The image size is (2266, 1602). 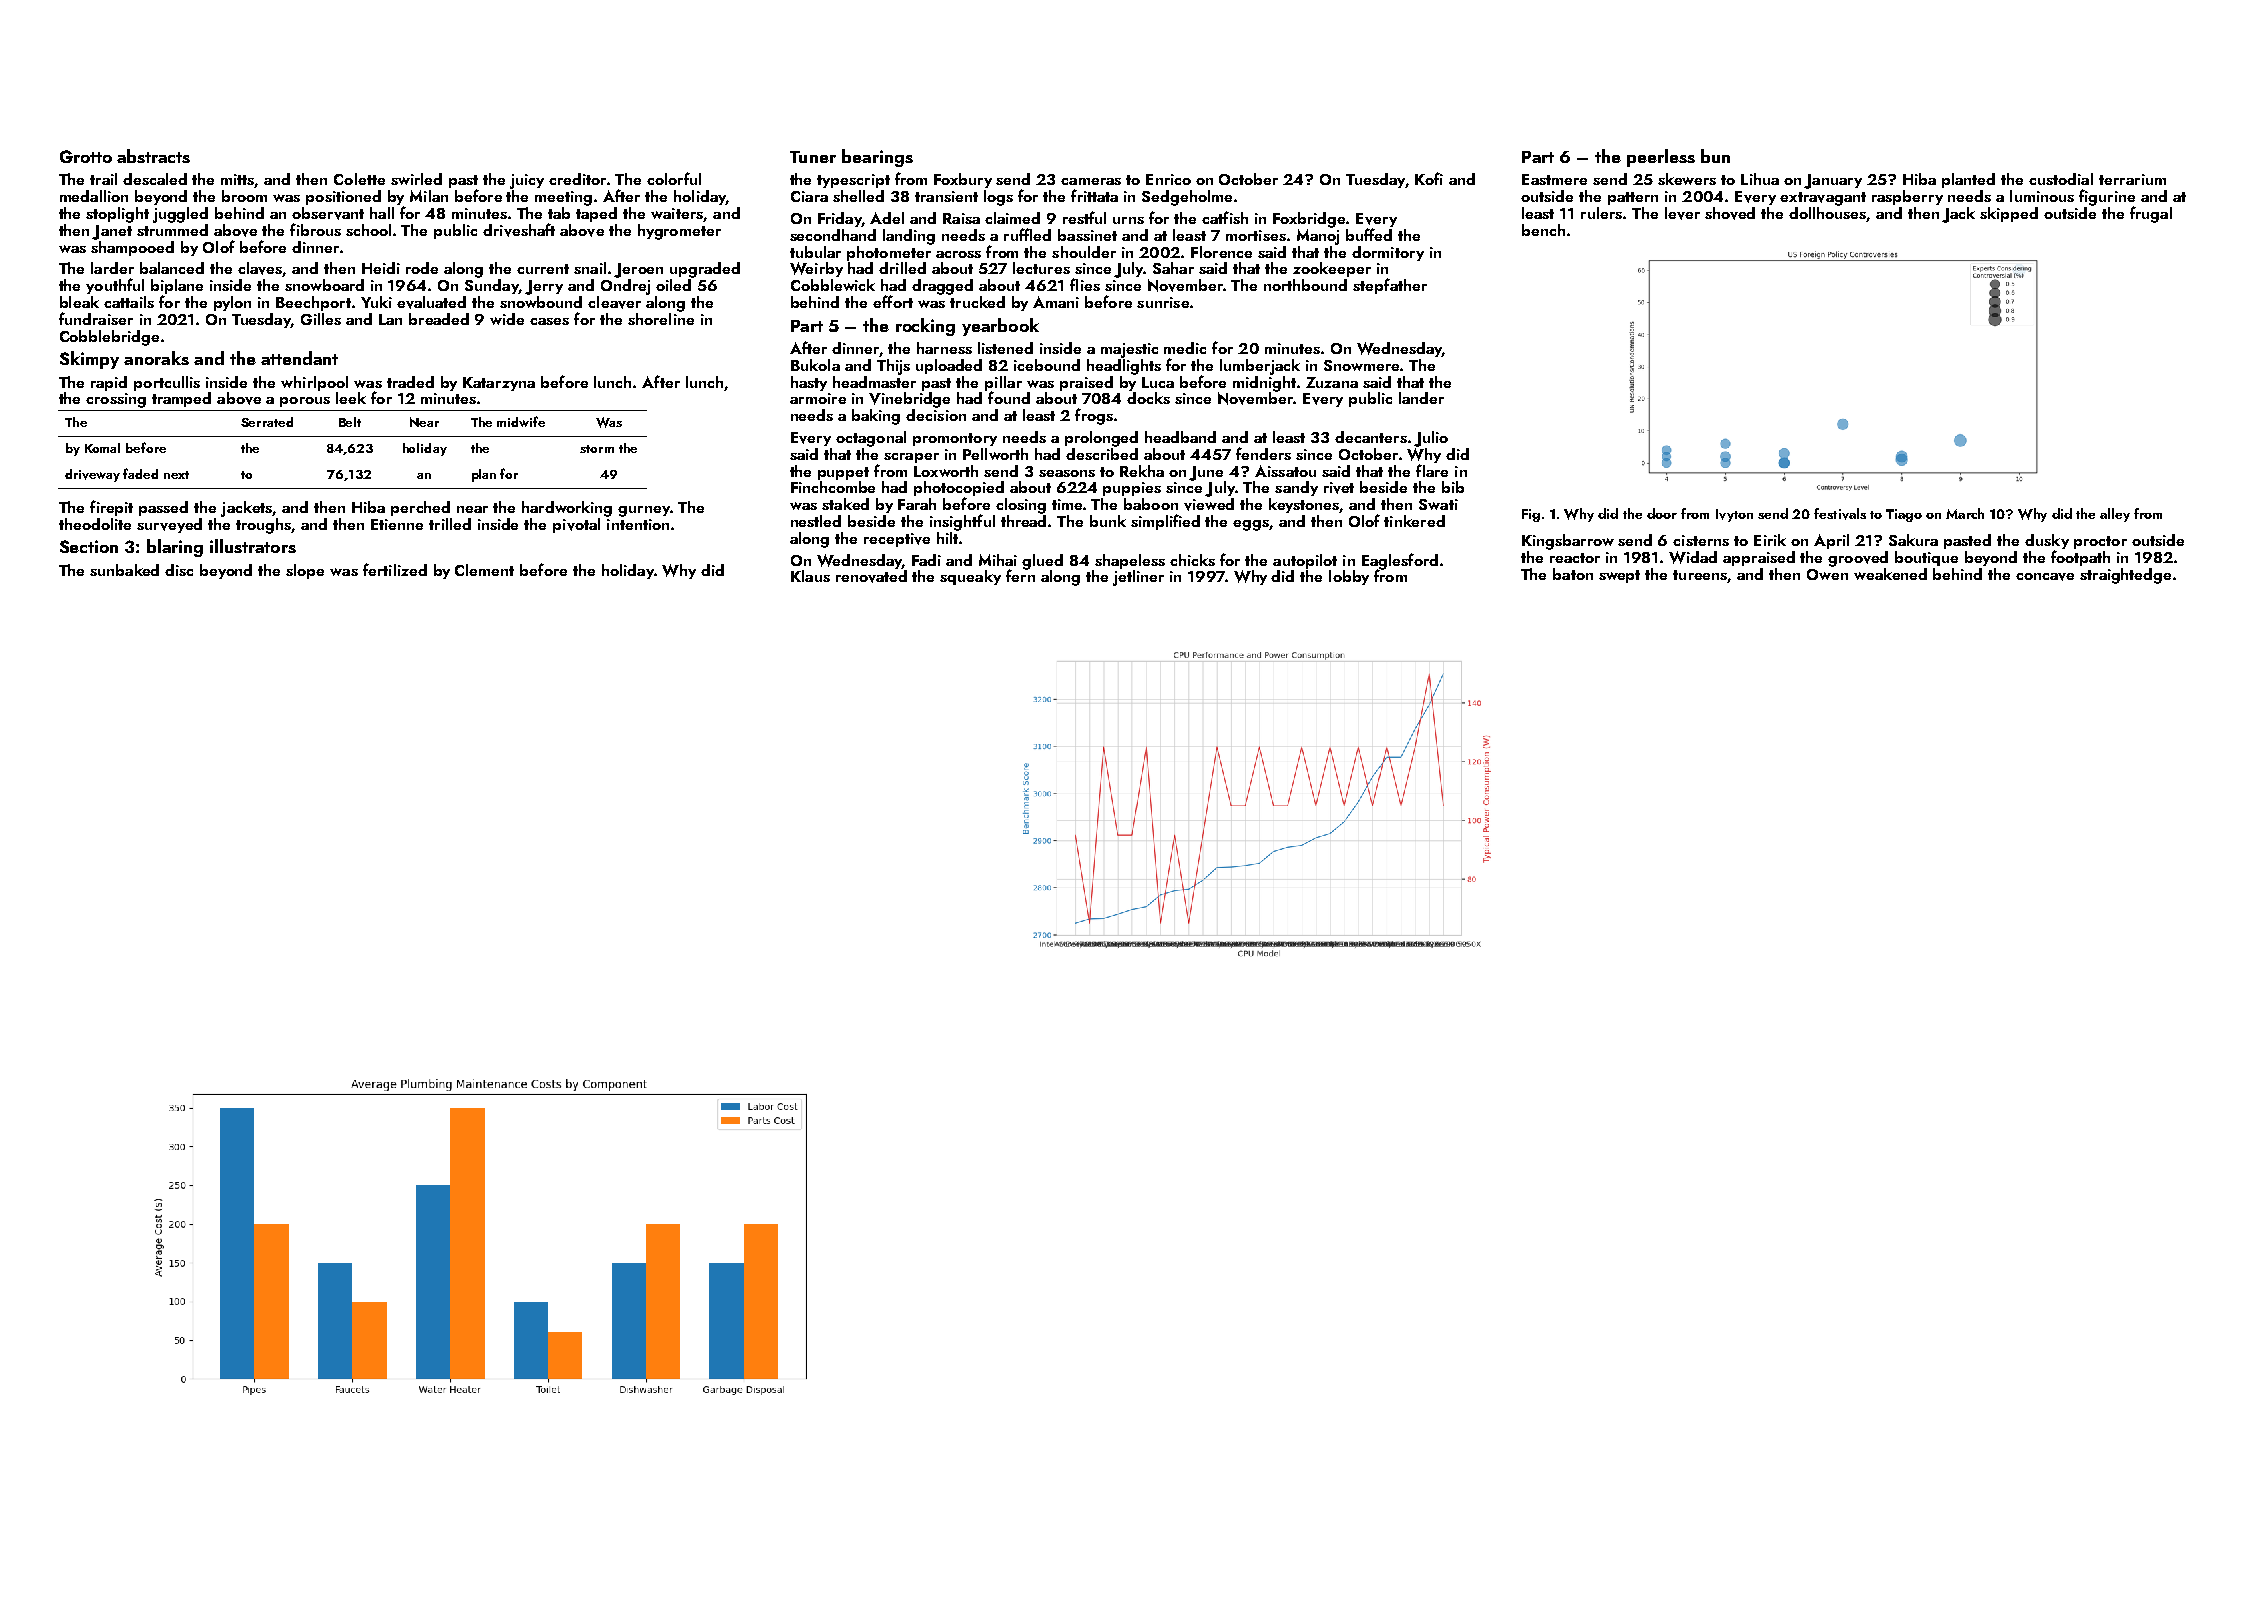 What do you see at coordinates (816, 521) in the page?
I see `nestled` at bounding box center [816, 521].
